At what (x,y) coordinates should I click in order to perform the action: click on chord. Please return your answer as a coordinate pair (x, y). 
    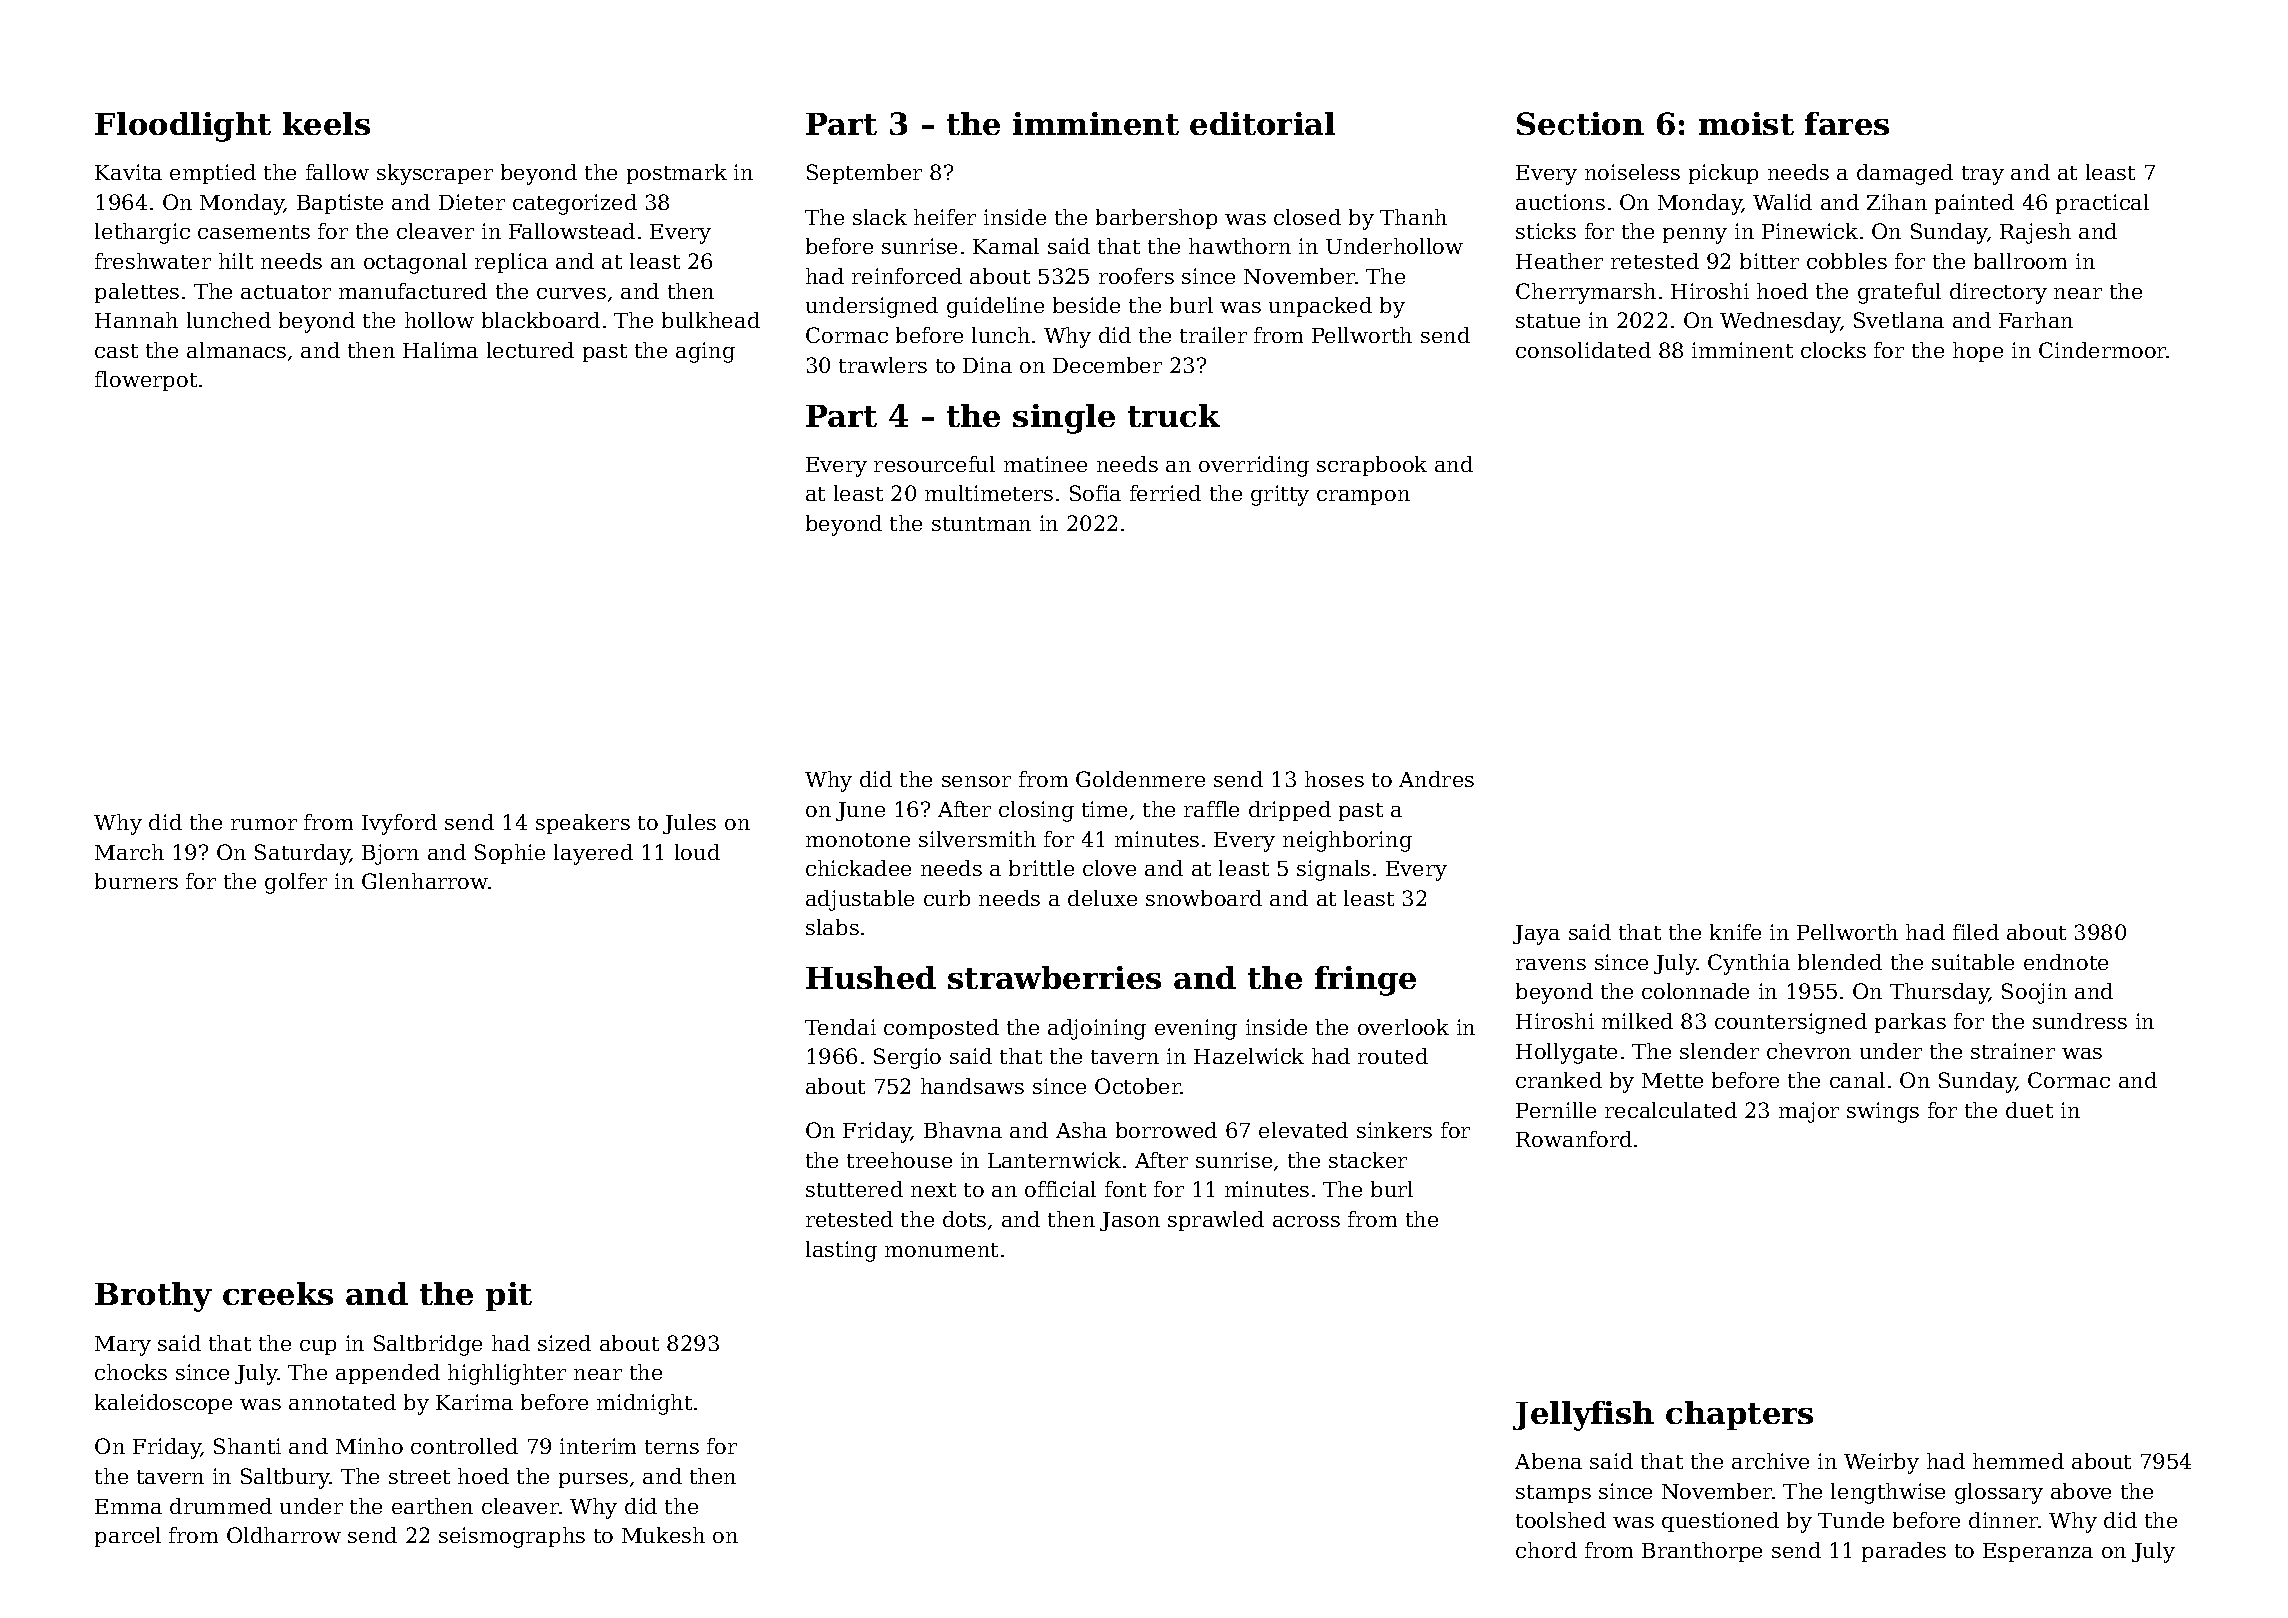
    Looking at the image, I should click on (1546, 1550).
